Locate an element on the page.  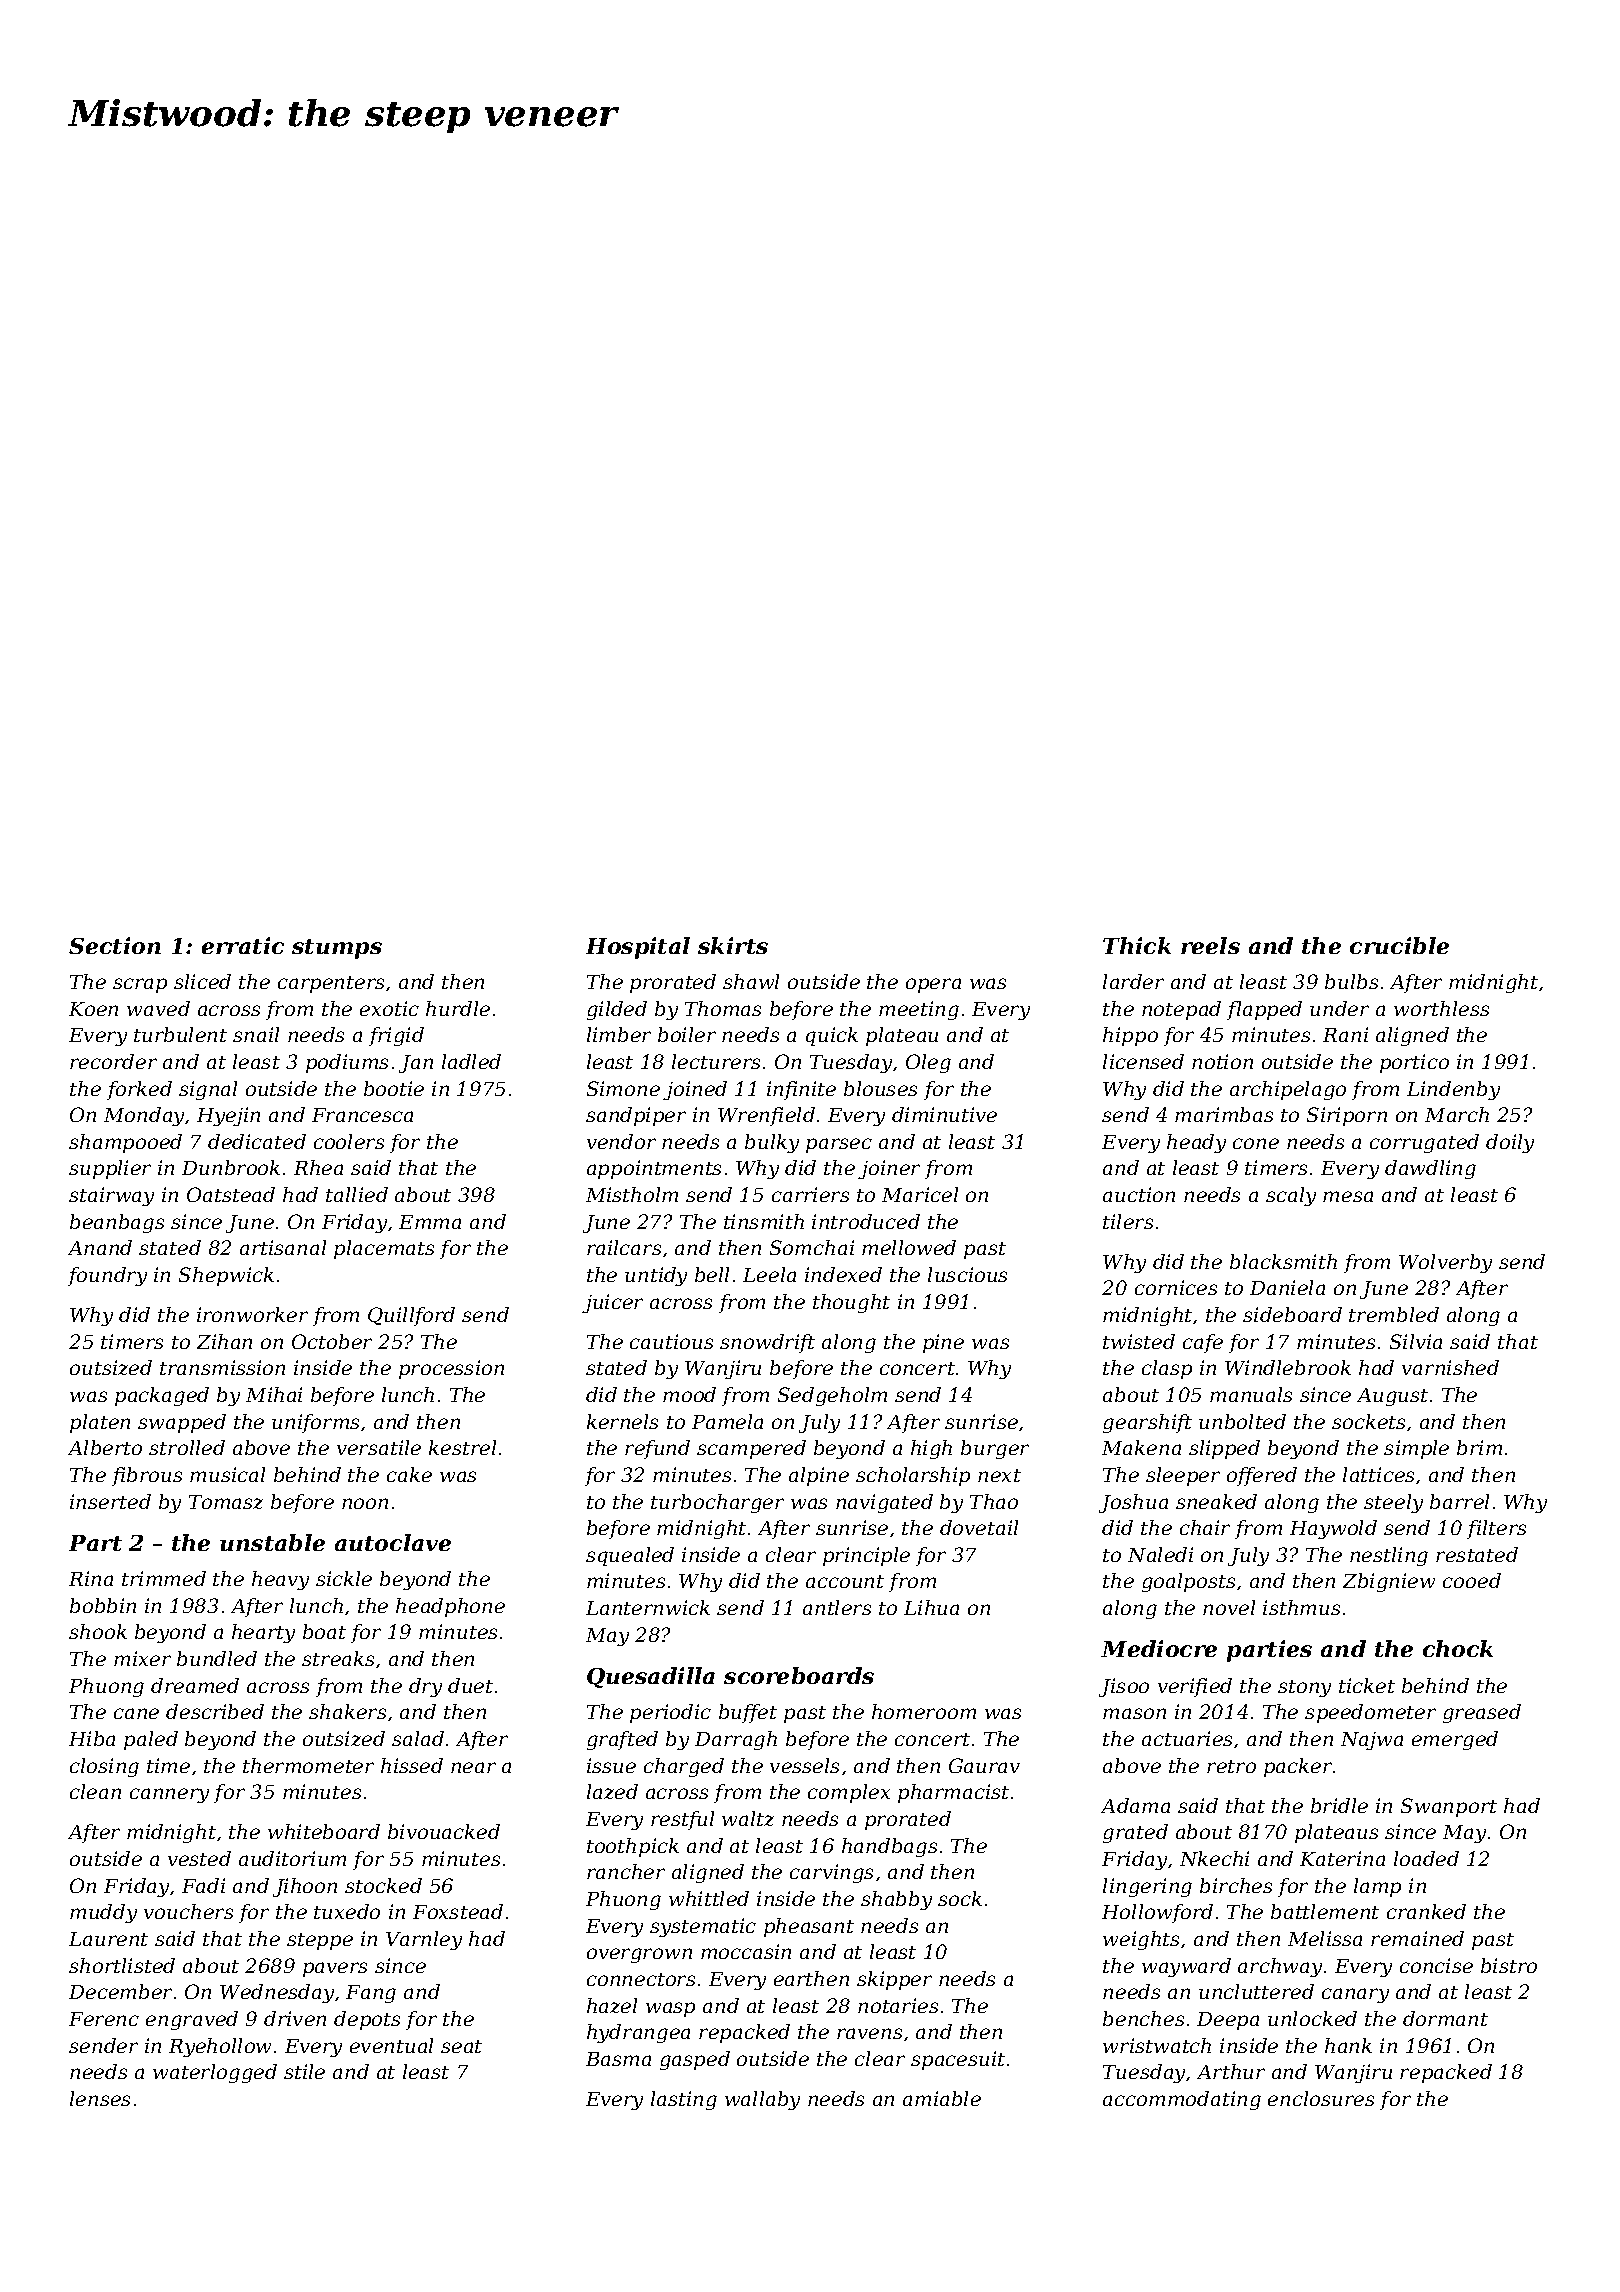
Section is located at coordinates (115, 945).
